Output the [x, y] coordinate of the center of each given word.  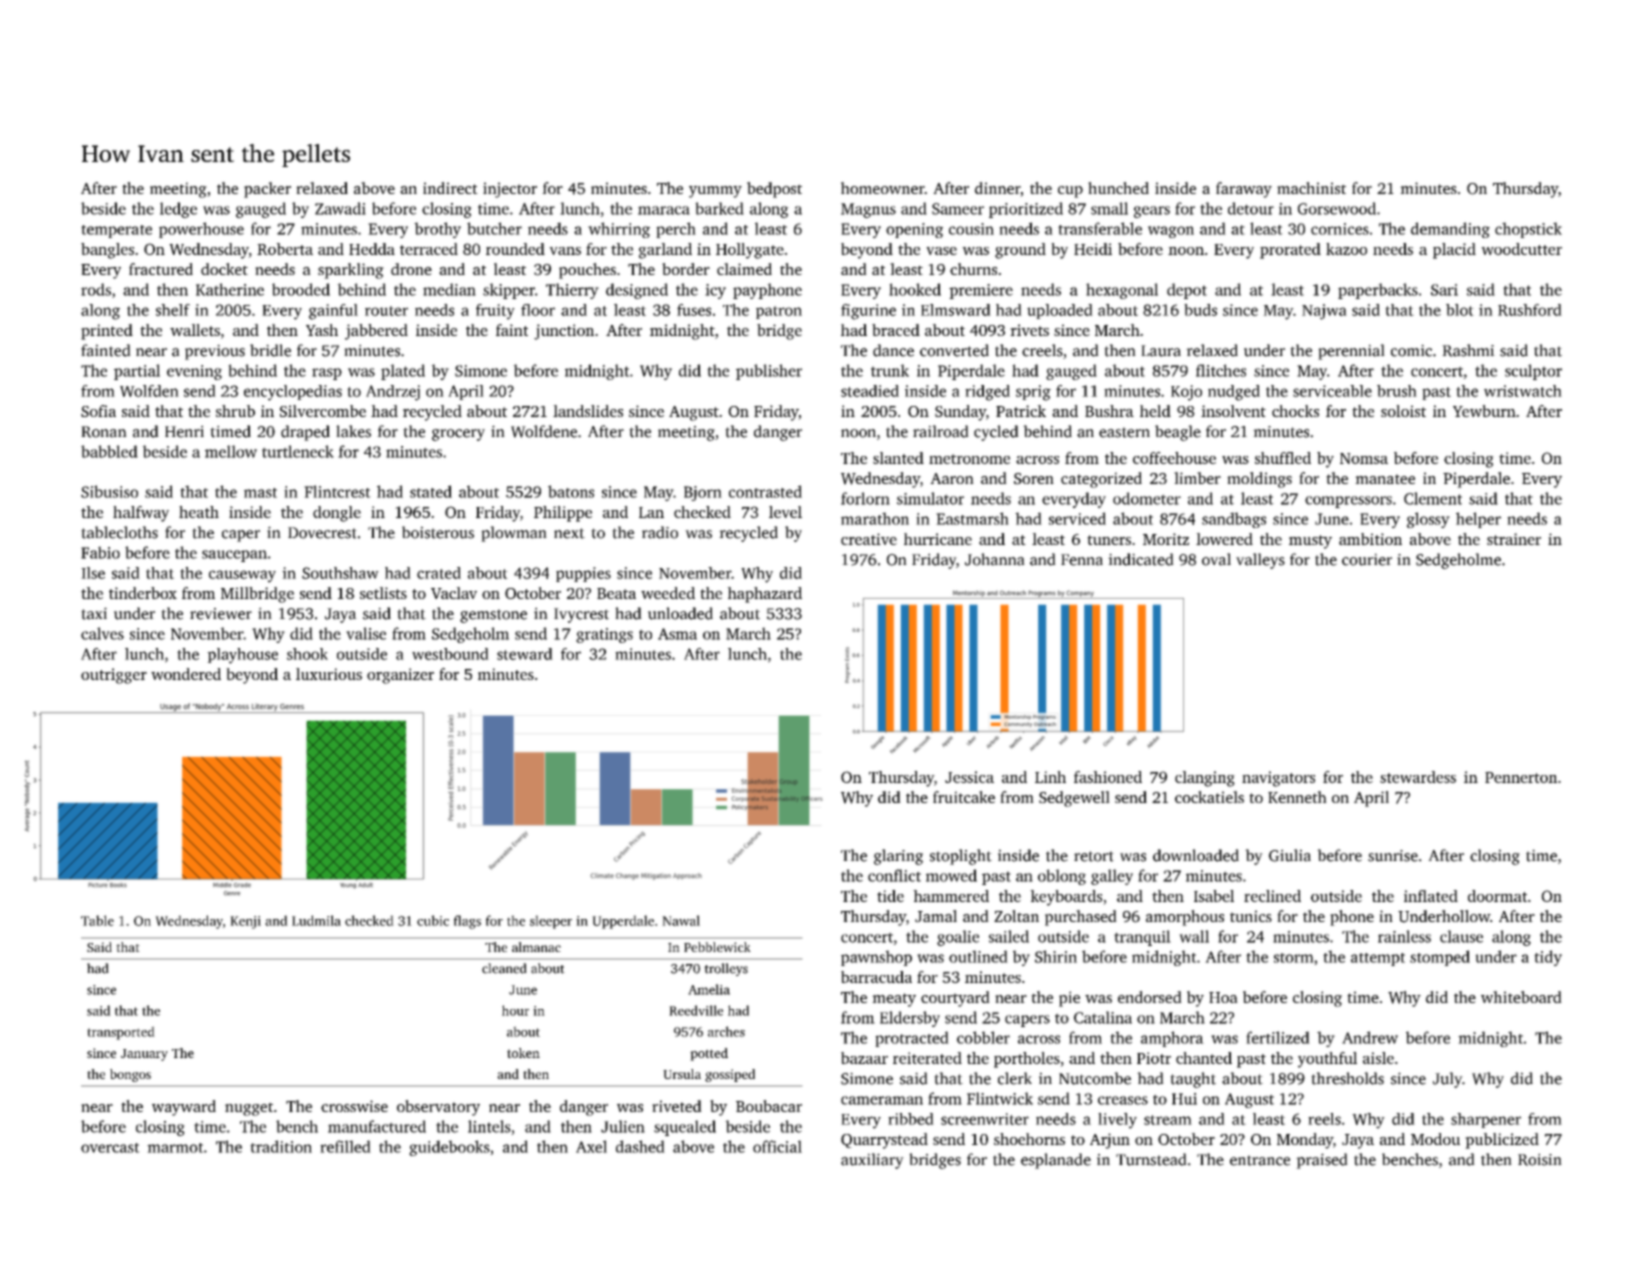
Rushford [1530, 310]
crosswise [354, 1106]
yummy [715, 192]
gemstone [493, 616]
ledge [178, 210]
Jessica [969, 777]
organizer [400, 676]
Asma [677, 634]
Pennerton [1521, 777]
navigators [1278, 779]
